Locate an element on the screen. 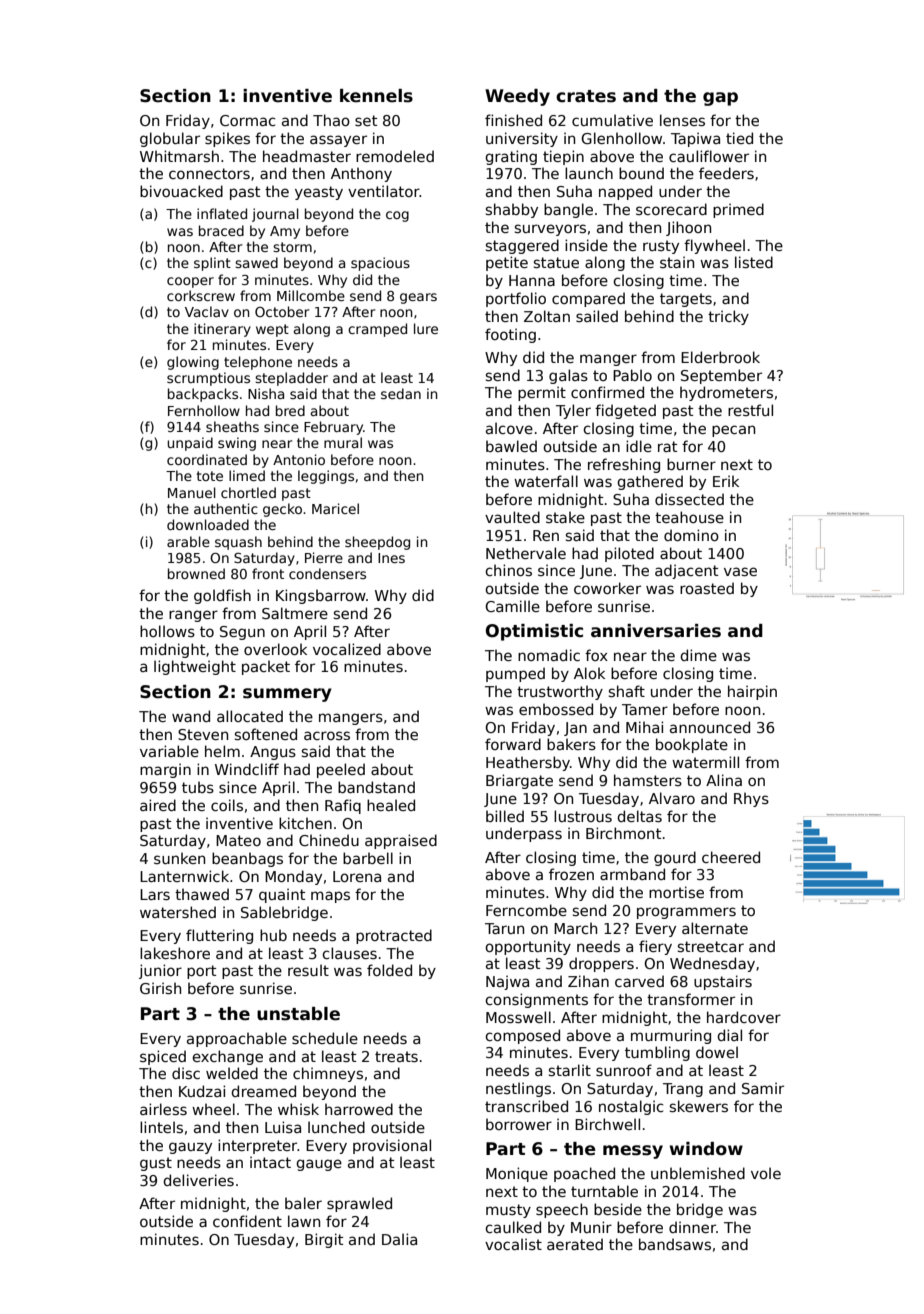 This screenshot has width=924, height=1314. fluttering is located at coordinates (219, 936).
